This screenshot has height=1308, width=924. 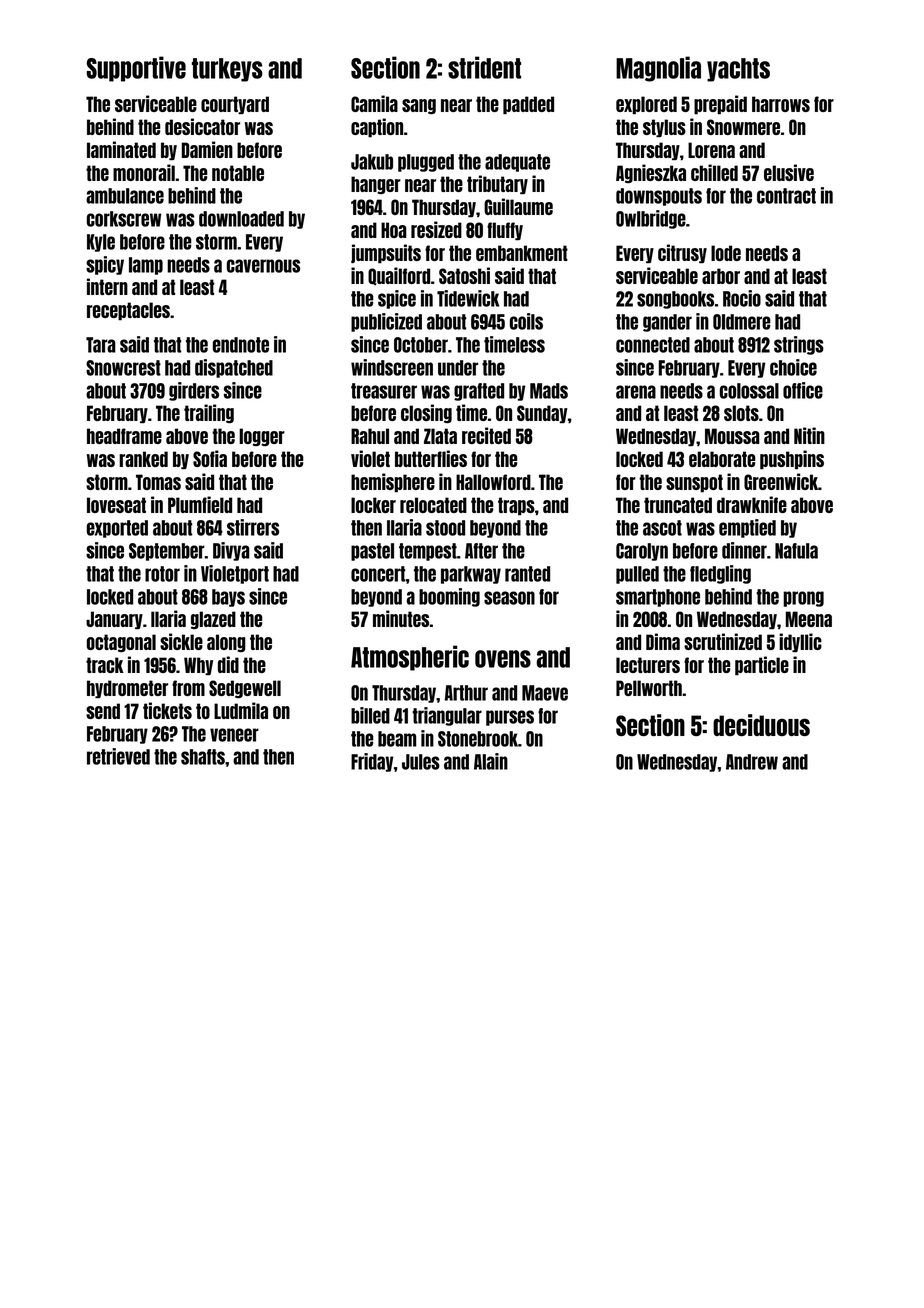 What do you see at coordinates (370, 715) in the screenshot?
I see `billed` at bounding box center [370, 715].
